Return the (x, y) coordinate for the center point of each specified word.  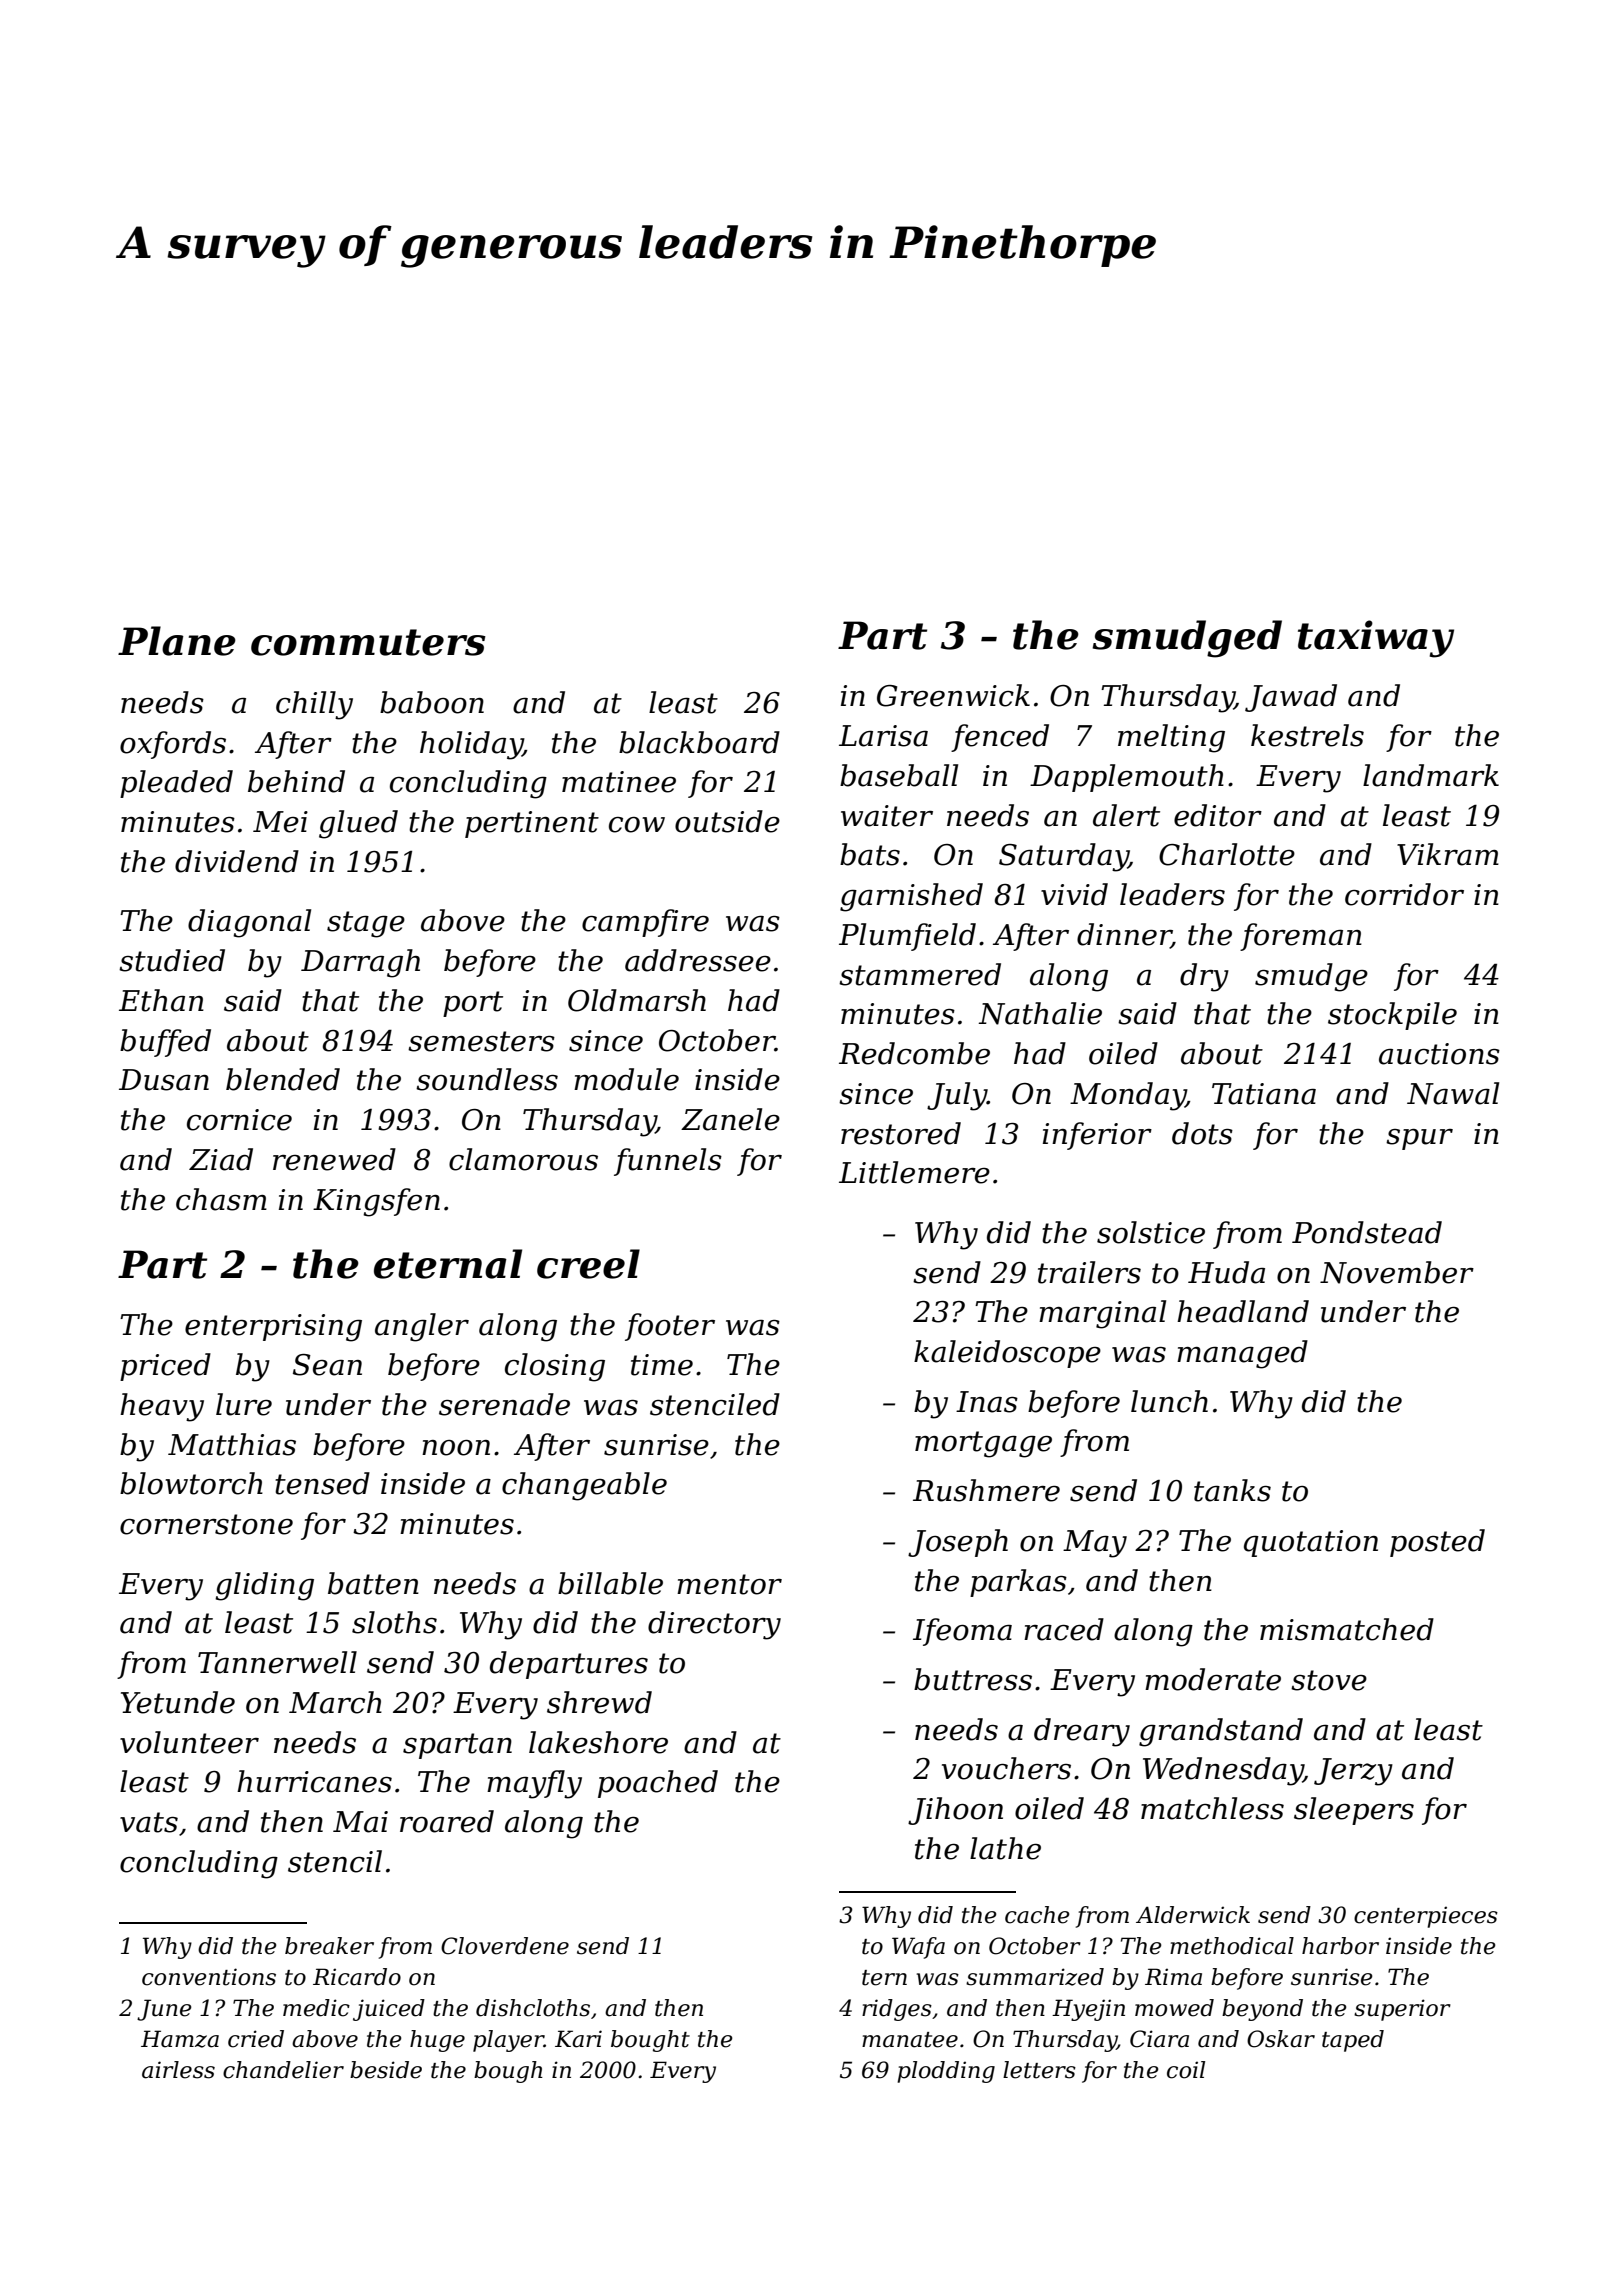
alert (1126, 815)
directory (714, 1625)
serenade (504, 1404)
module (626, 1079)
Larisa (883, 736)
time (662, 1365)
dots (1202, 1133)
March (335, 1702)
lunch (1169, 1401)
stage (366, 924)
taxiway (1376, 639)
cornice (239, 1120)
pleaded (176, 784)
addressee (698, 960)
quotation (1311, 1543)
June (164, 2010)
